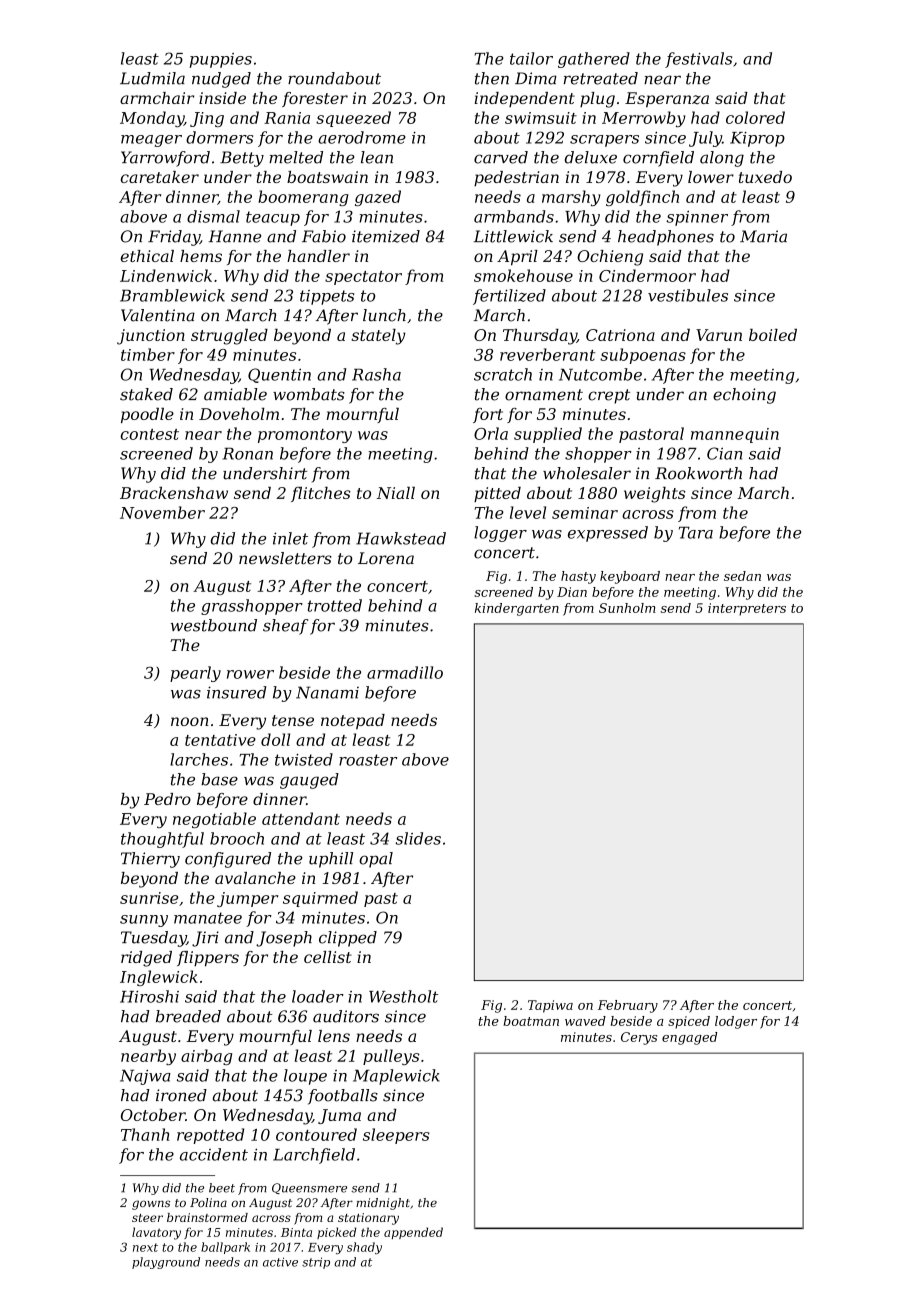 This screenshot has height=1308, width=924. What do you see at coordinates (509, 297) in the screenshot?
I see `fertilized` at bounding box center [509, 297].
